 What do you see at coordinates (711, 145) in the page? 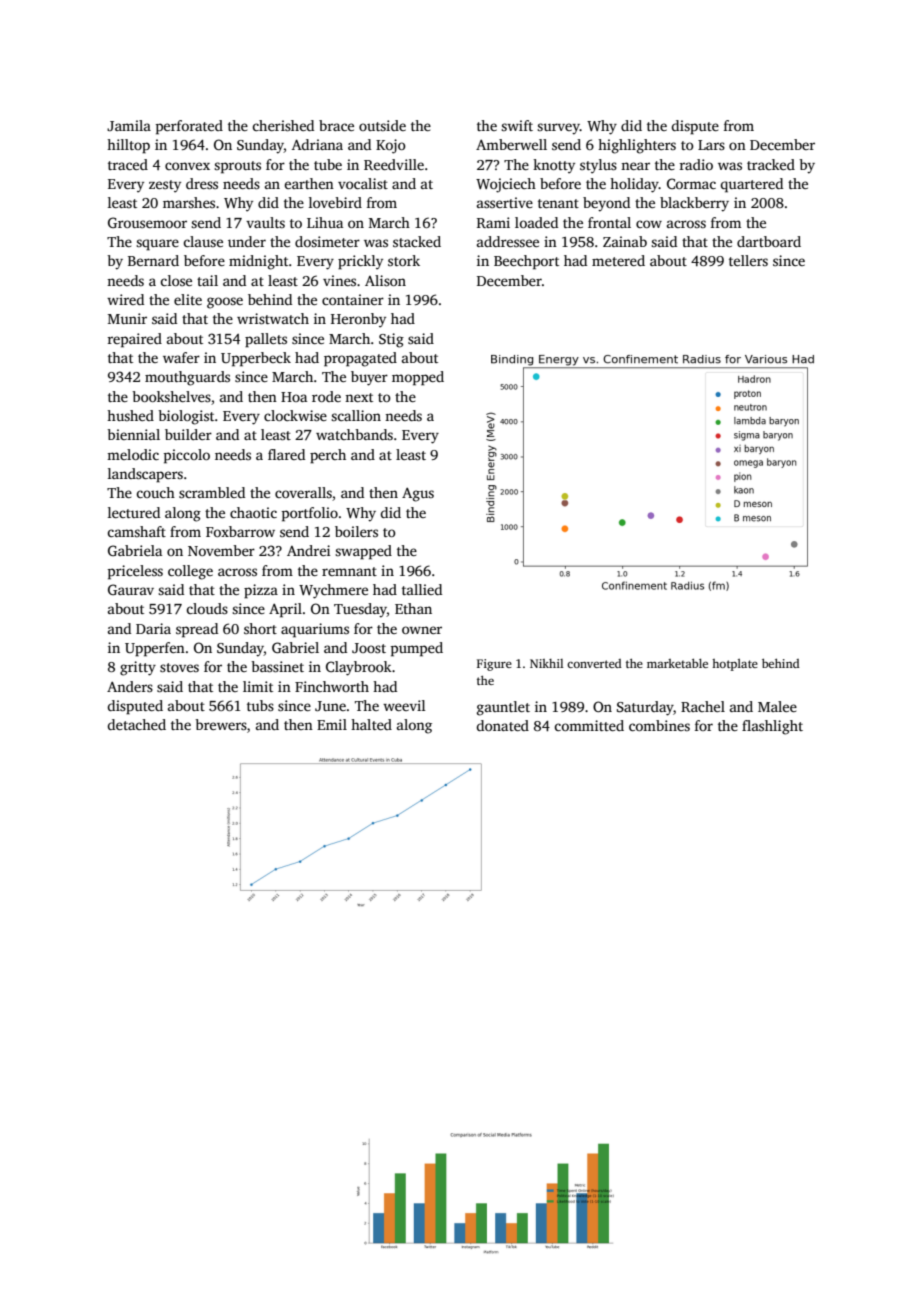
I see `Lars` at bounding box center [711, 145].
